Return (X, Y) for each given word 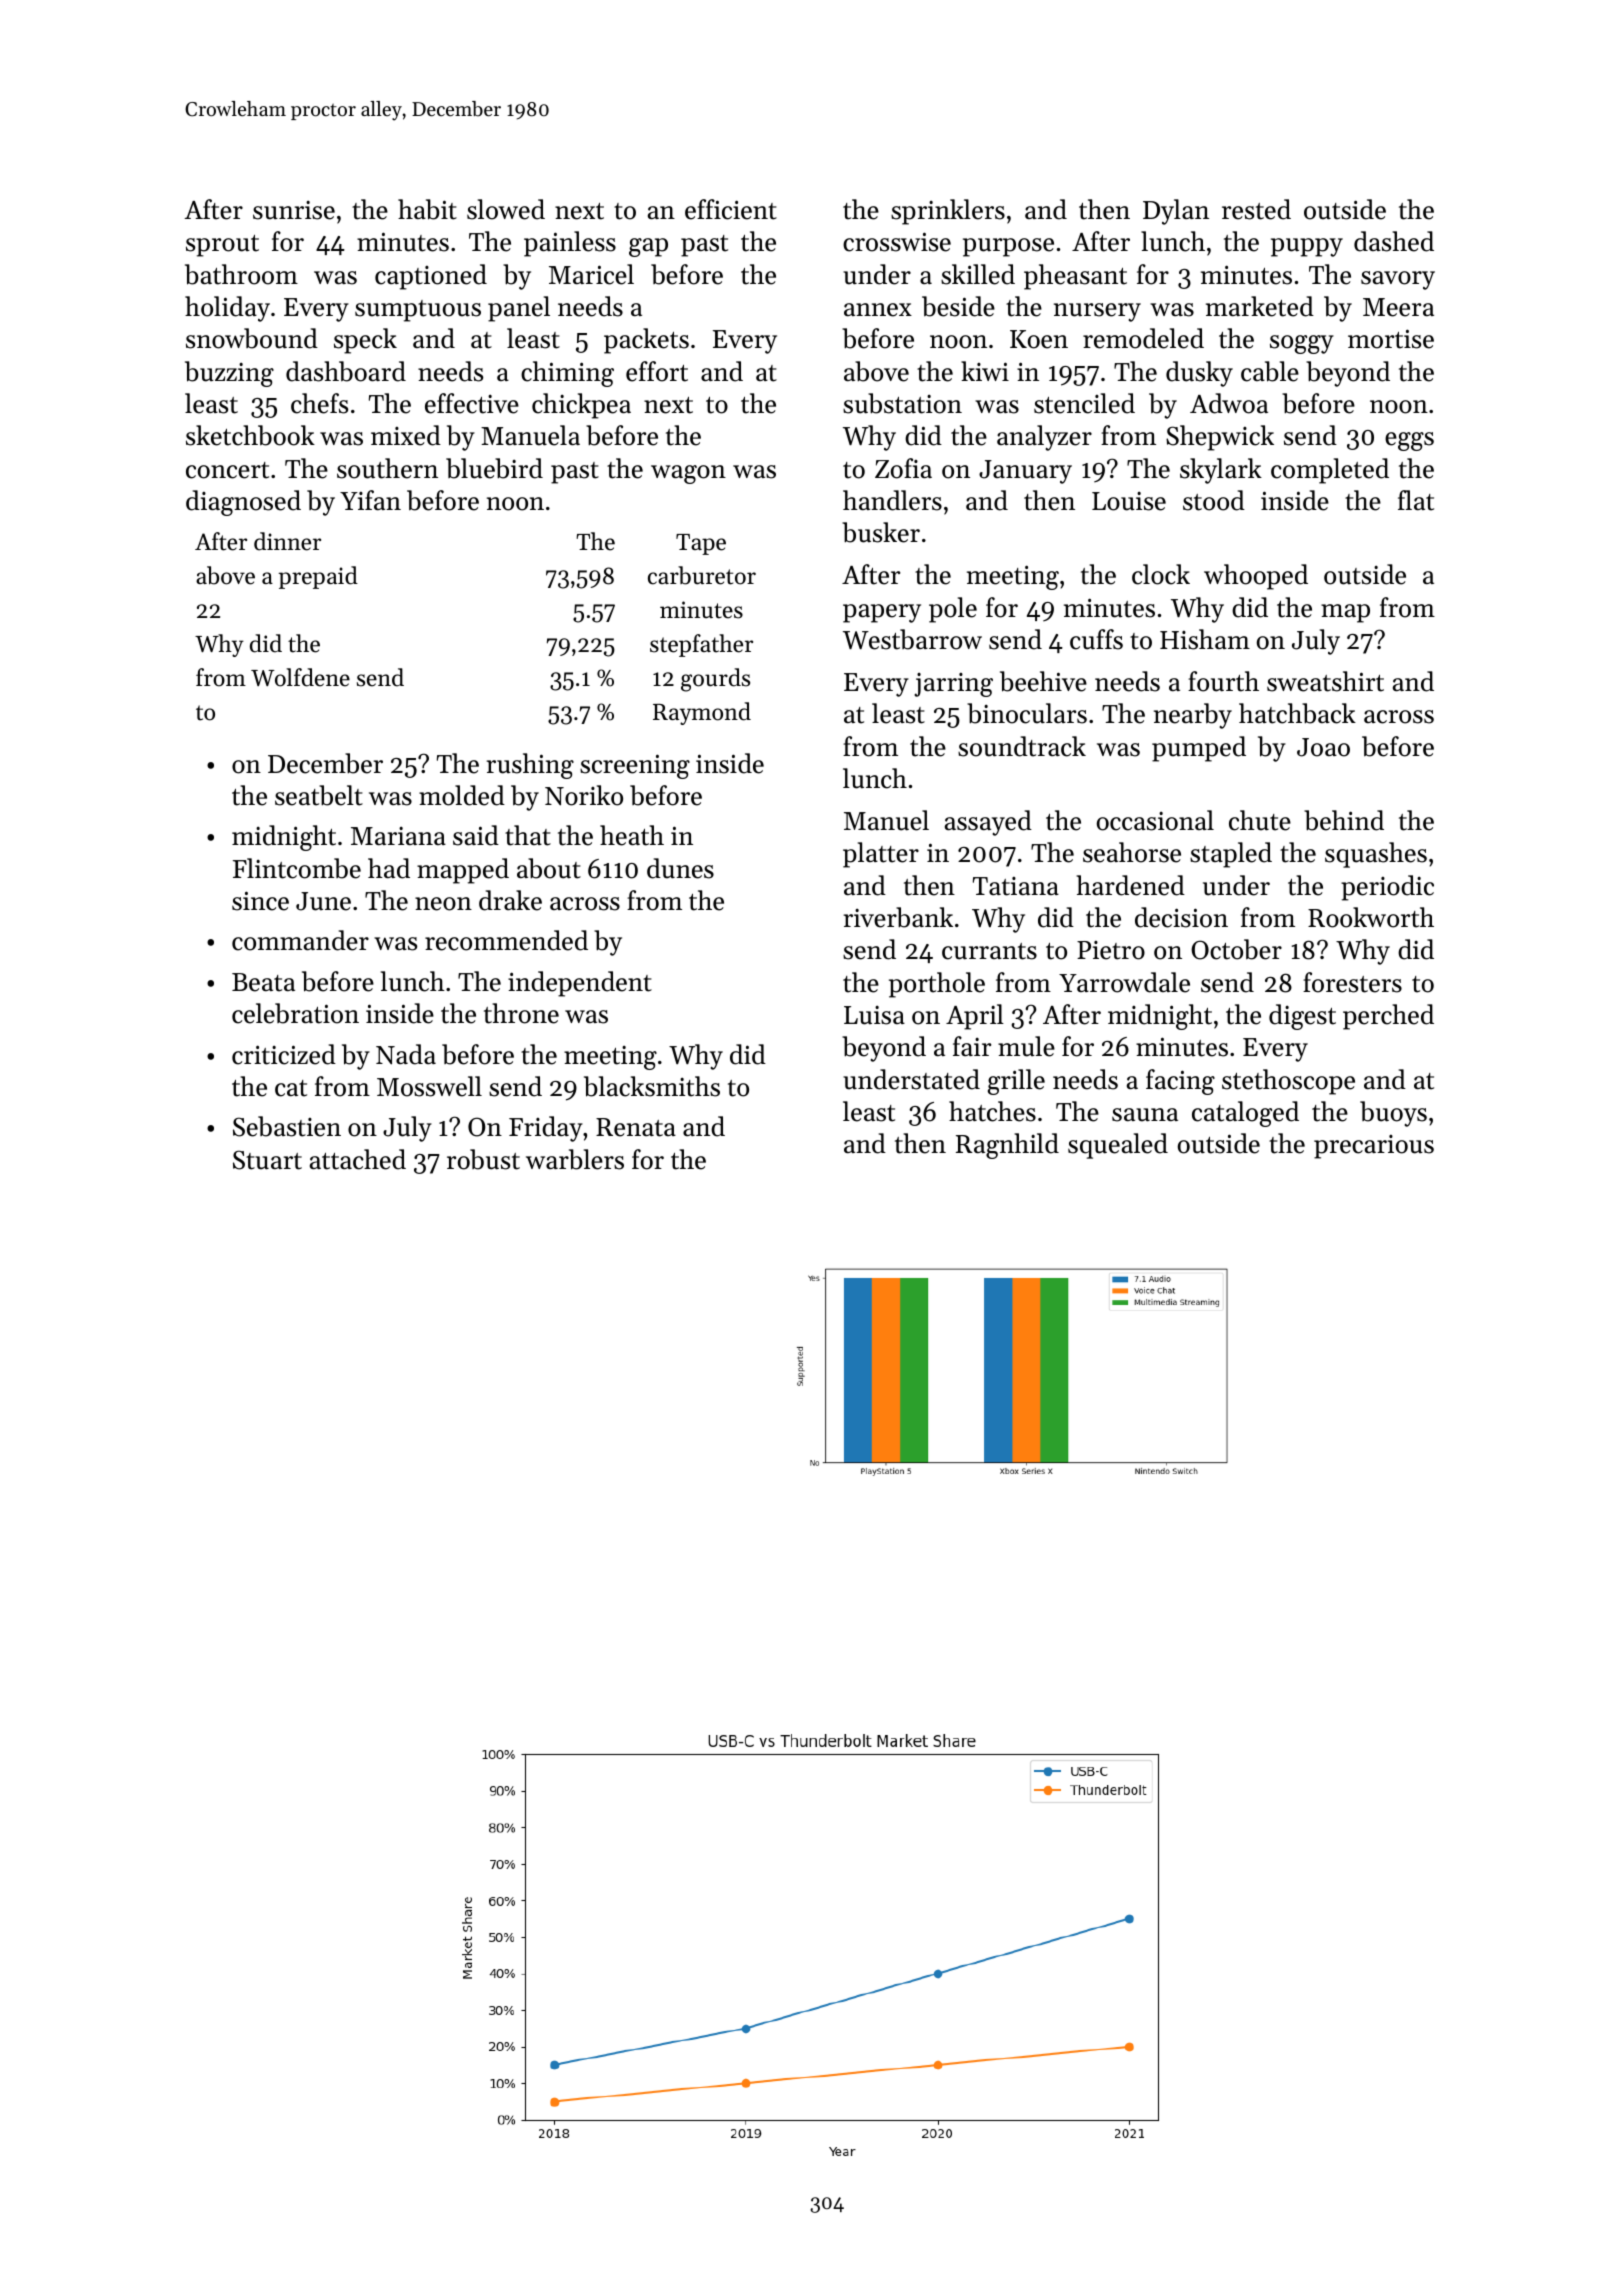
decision (1181, 917)
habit (427, 209)
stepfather (701, 645)
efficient (731, 209)
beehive (1043, 681)
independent (580, 984)
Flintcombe (297, 868)
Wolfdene (300, 677)
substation (902, 403)
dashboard (346, 371)
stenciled (1084, 403)
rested (1256, 209)
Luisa (874, 1015)
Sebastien (287, 1126)
